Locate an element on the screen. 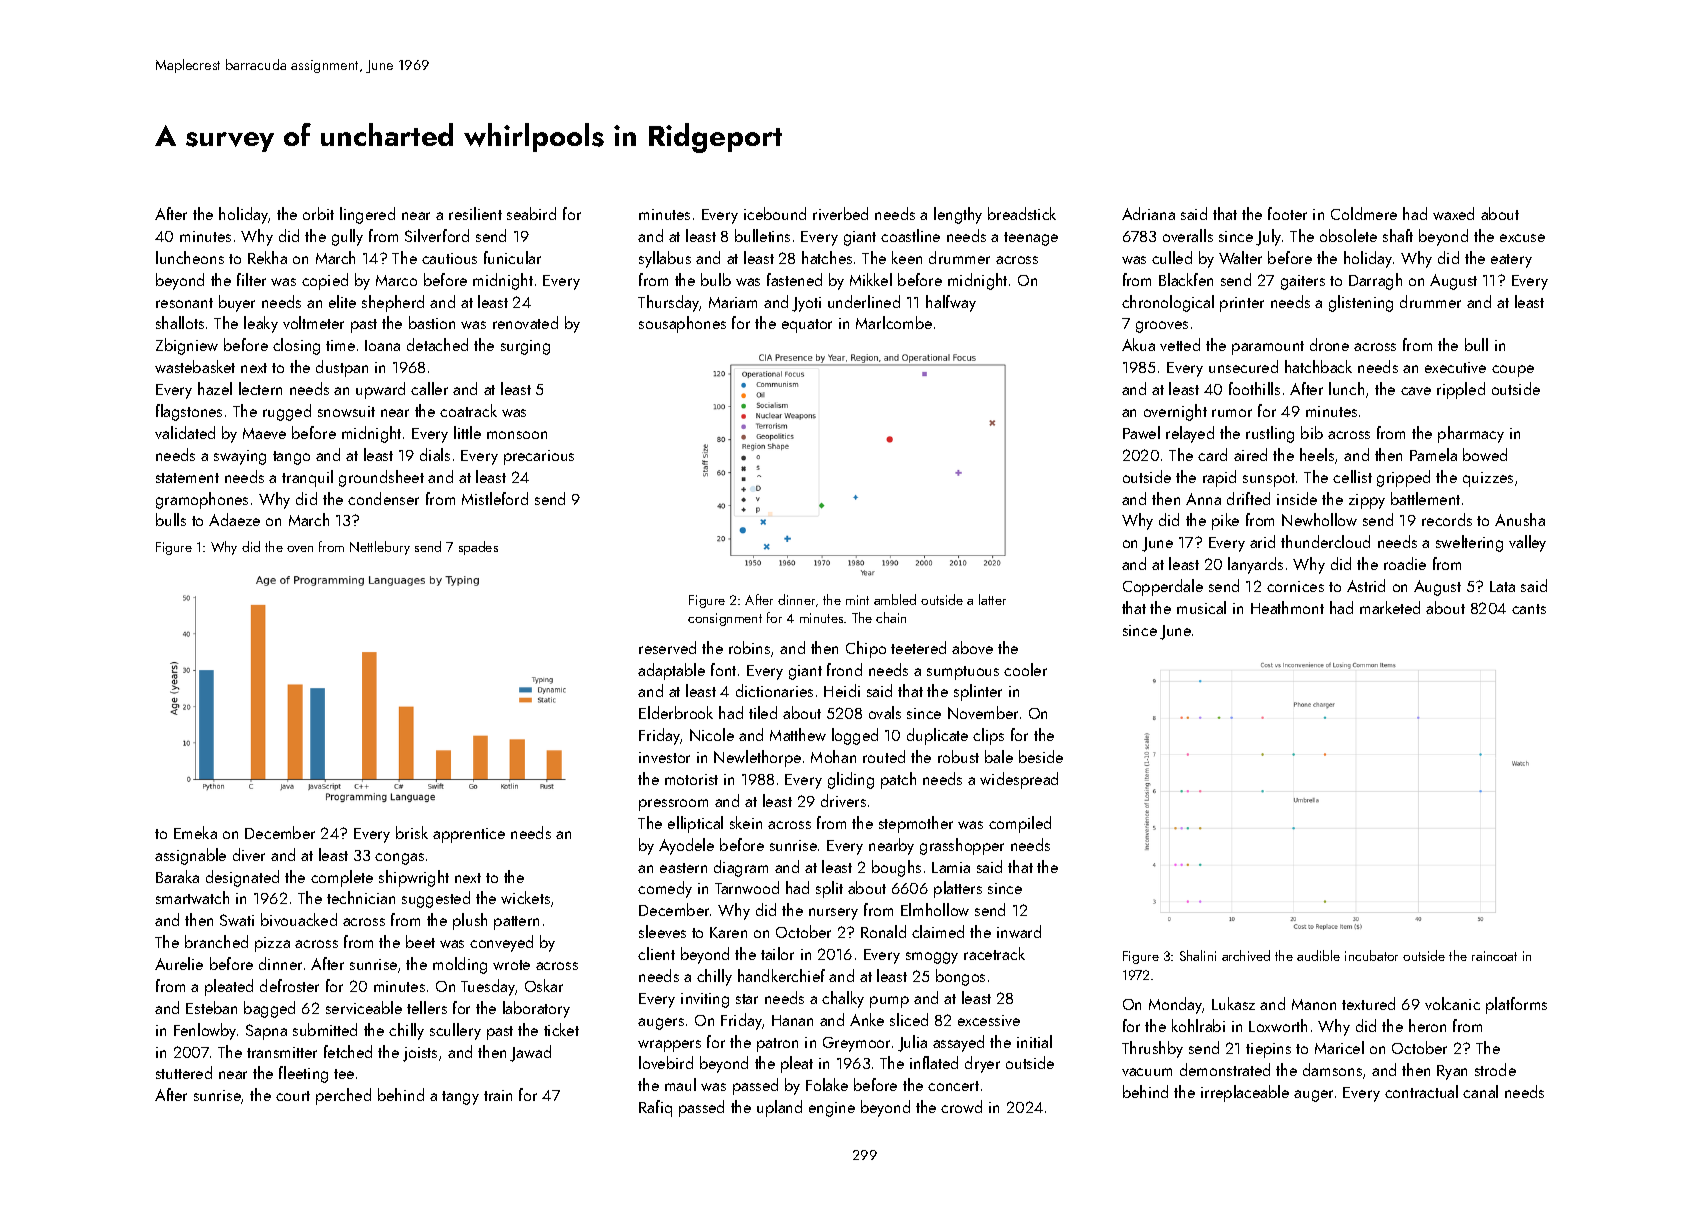 This screenshot has height=1206, width=1705. pharmacy is located at coordinates (1471, 434).
